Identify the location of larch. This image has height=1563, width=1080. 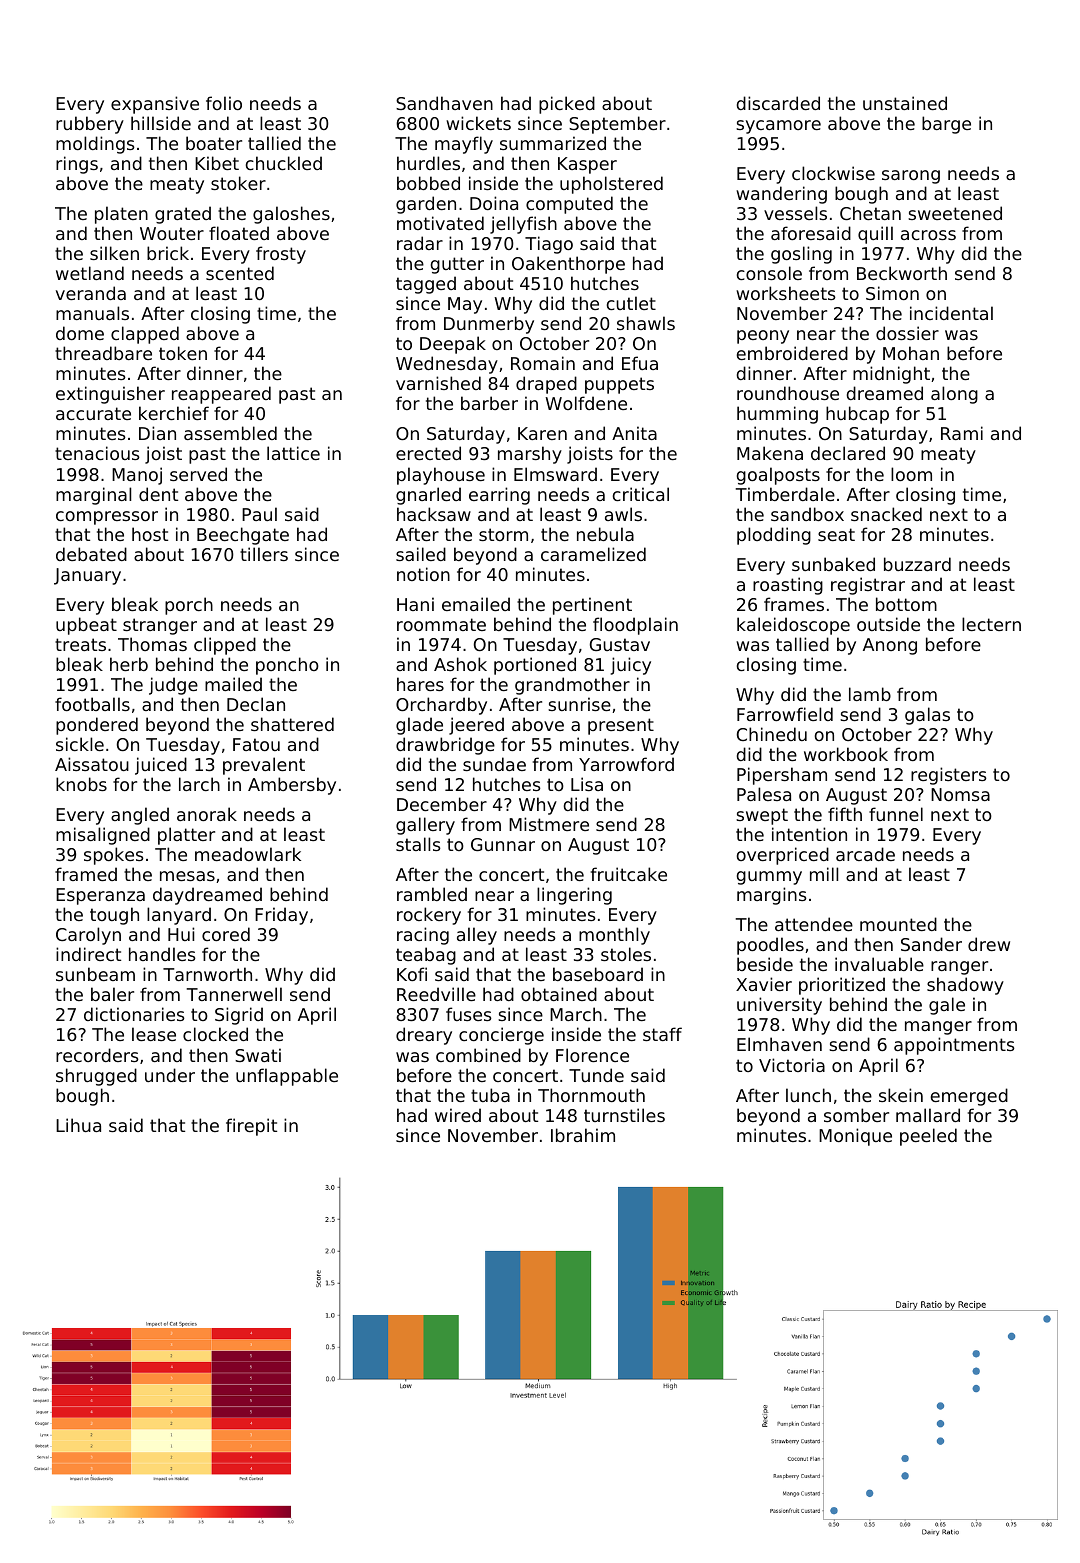
(199, 784).
